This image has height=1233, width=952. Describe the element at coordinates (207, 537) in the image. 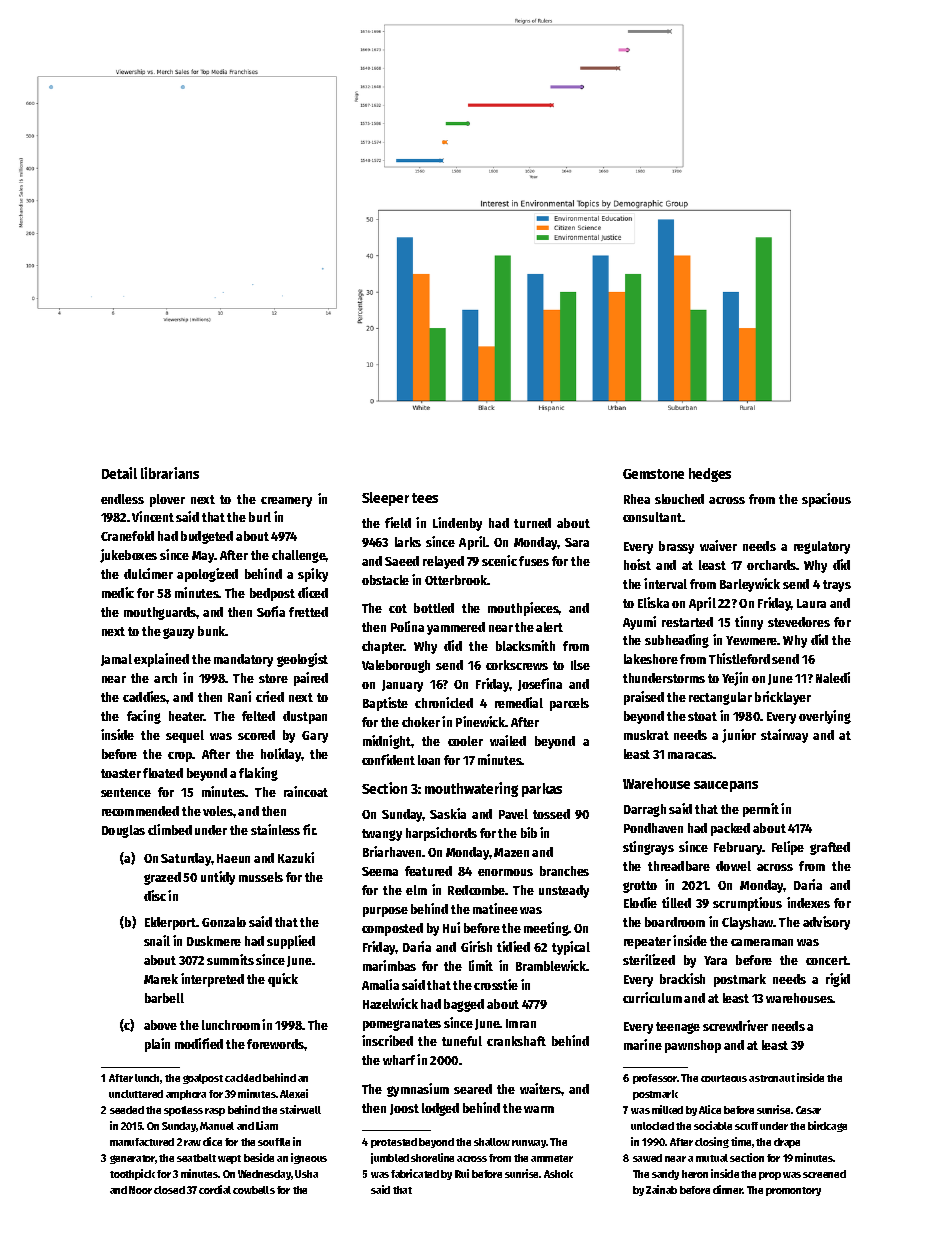

I see `budgeted` at that location.
